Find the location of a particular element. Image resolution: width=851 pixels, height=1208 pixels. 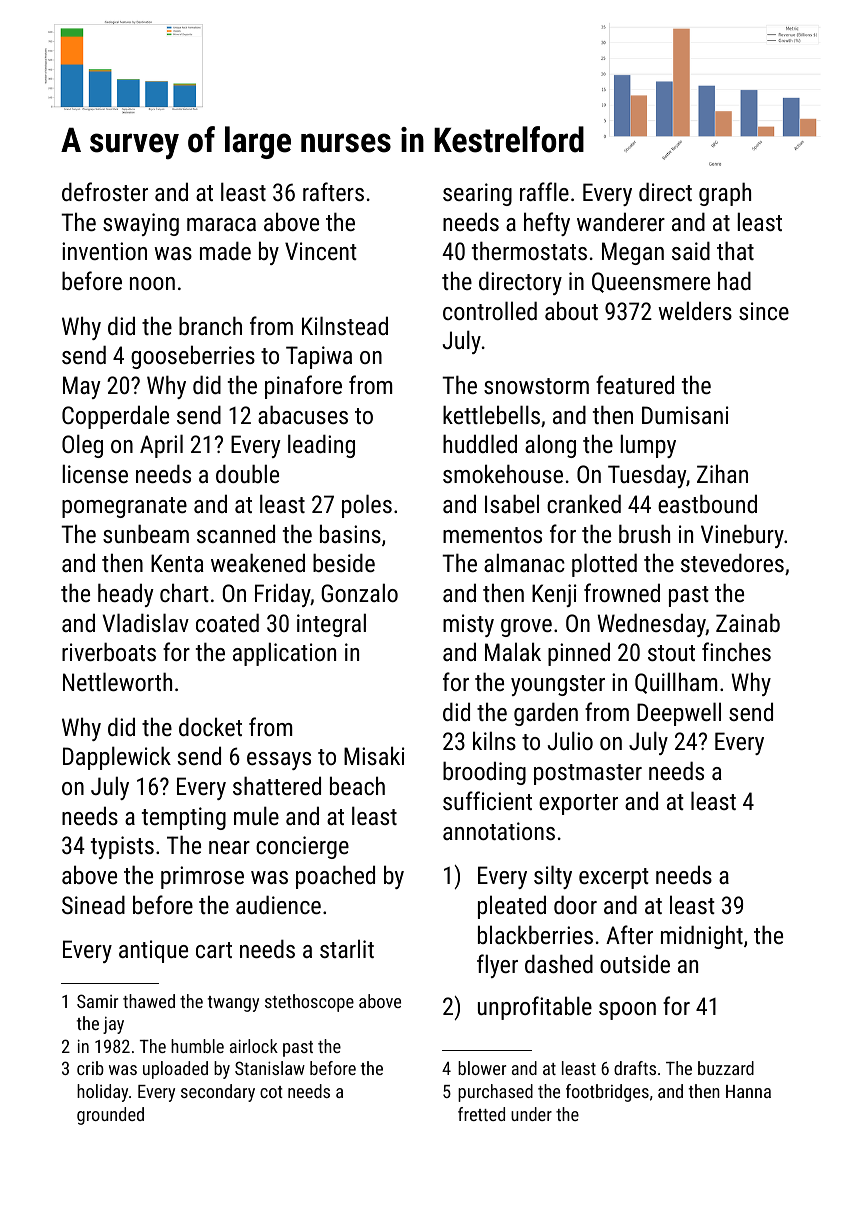

made is located at coordinates (225, 250).
